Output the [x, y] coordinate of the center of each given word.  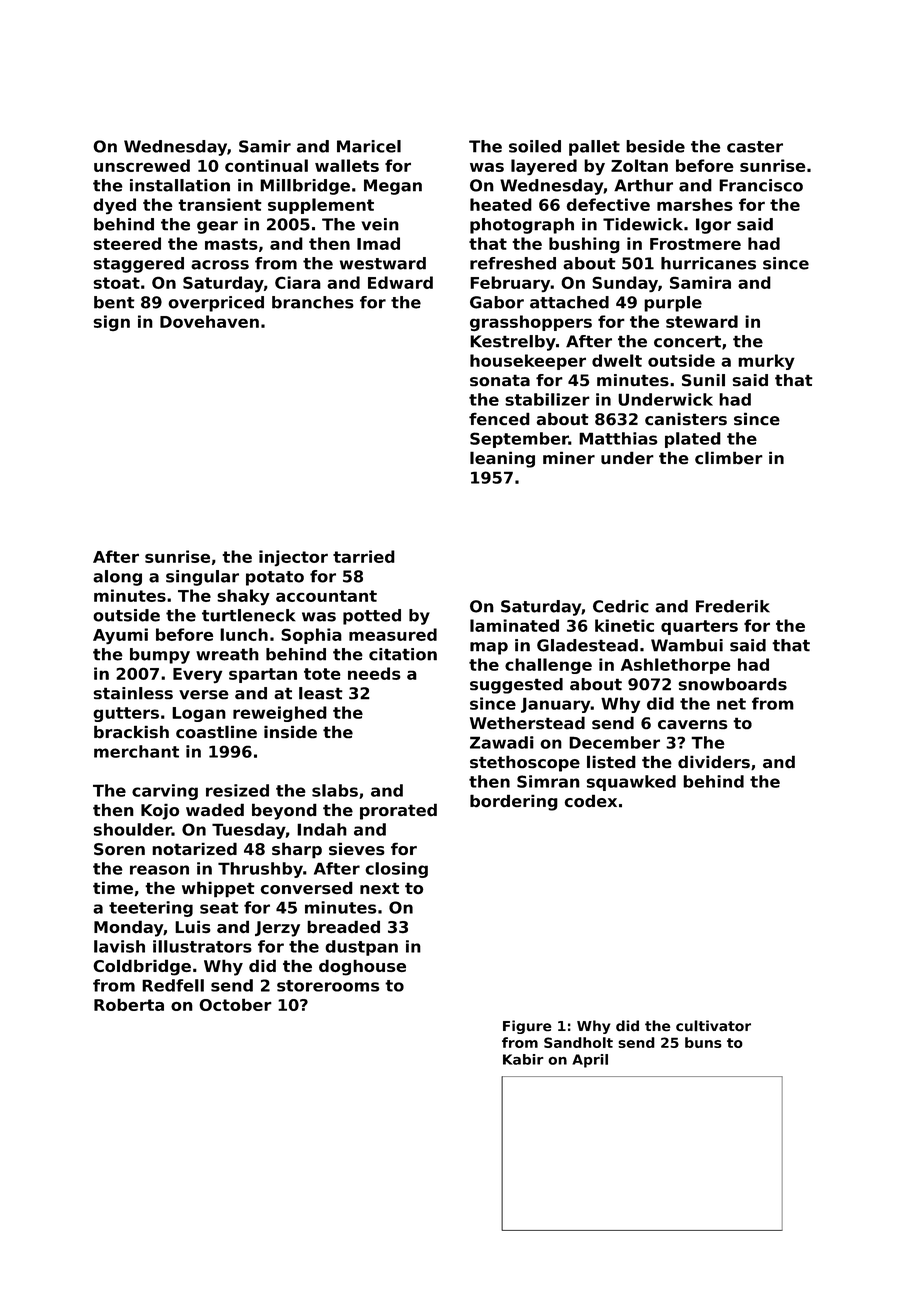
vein [380, 224]
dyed [114, 206]
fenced [499, 419]
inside [290, 732]
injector [293, 558]
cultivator [713, 1026]
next [379, 888]
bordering [514, 802]
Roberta [129, 1004]
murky [766, 362]
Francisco [761, 185]
